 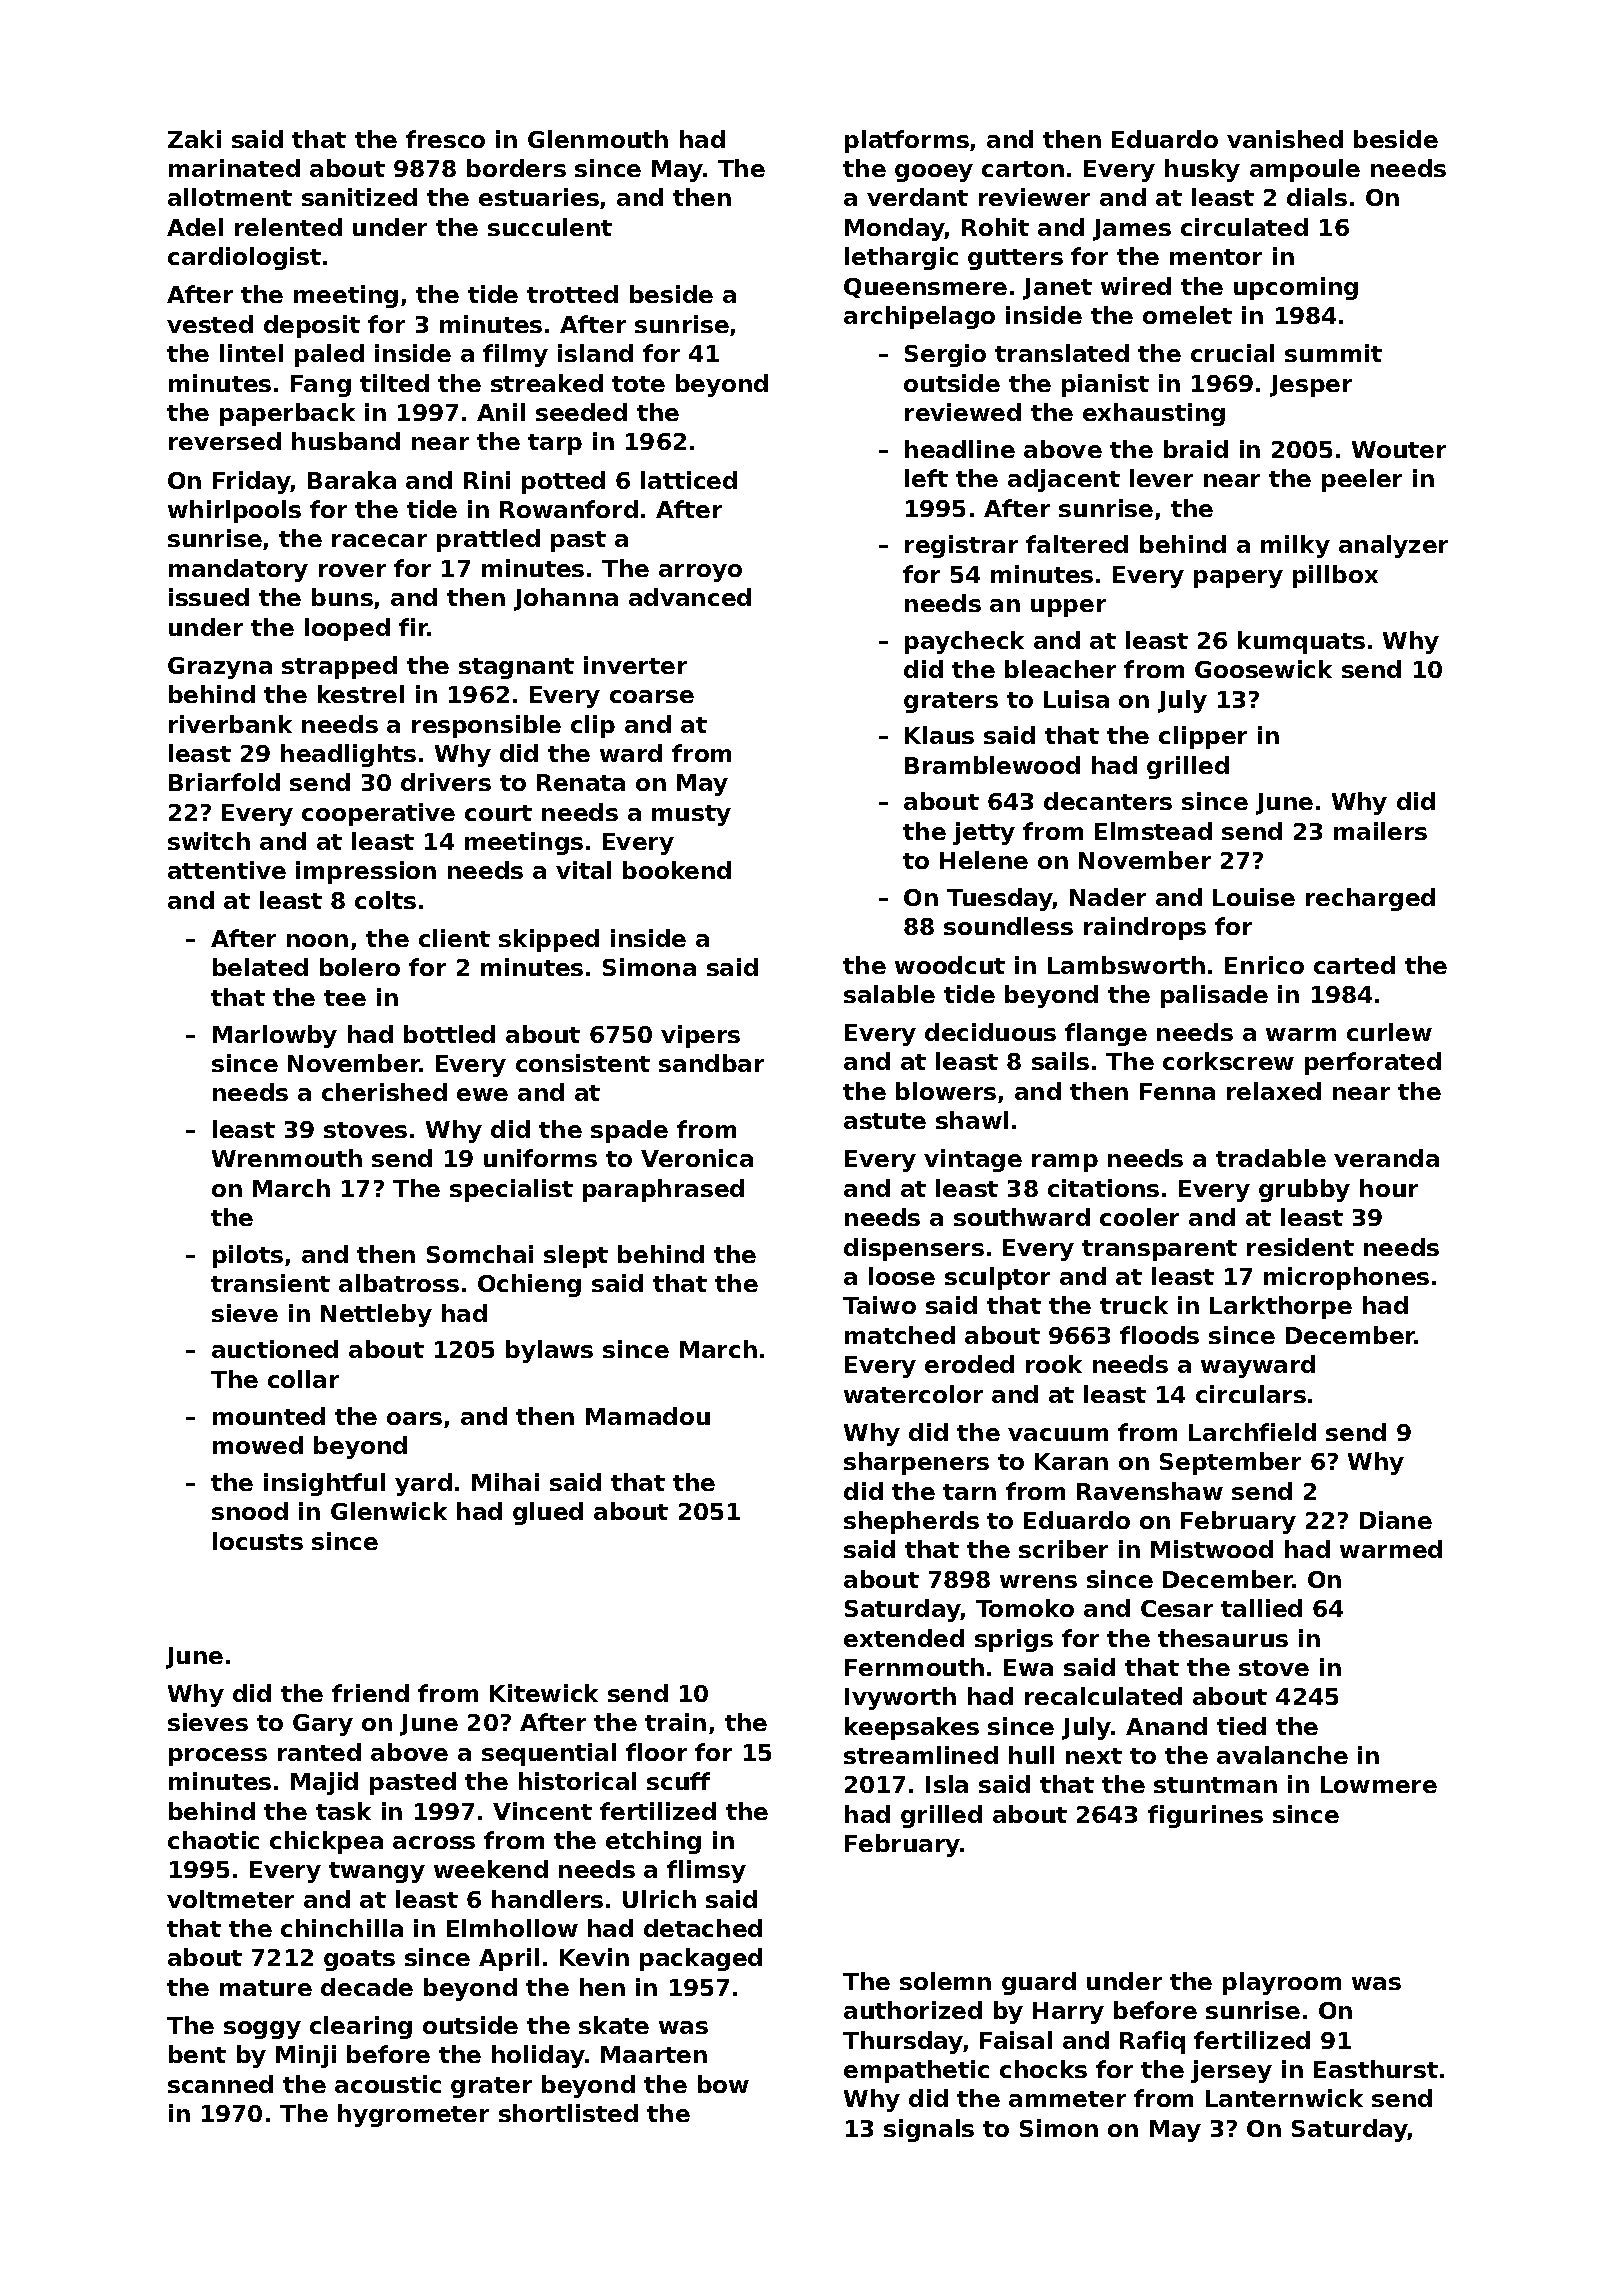 I want to click on Klaus, so click(x=939, y=735).
